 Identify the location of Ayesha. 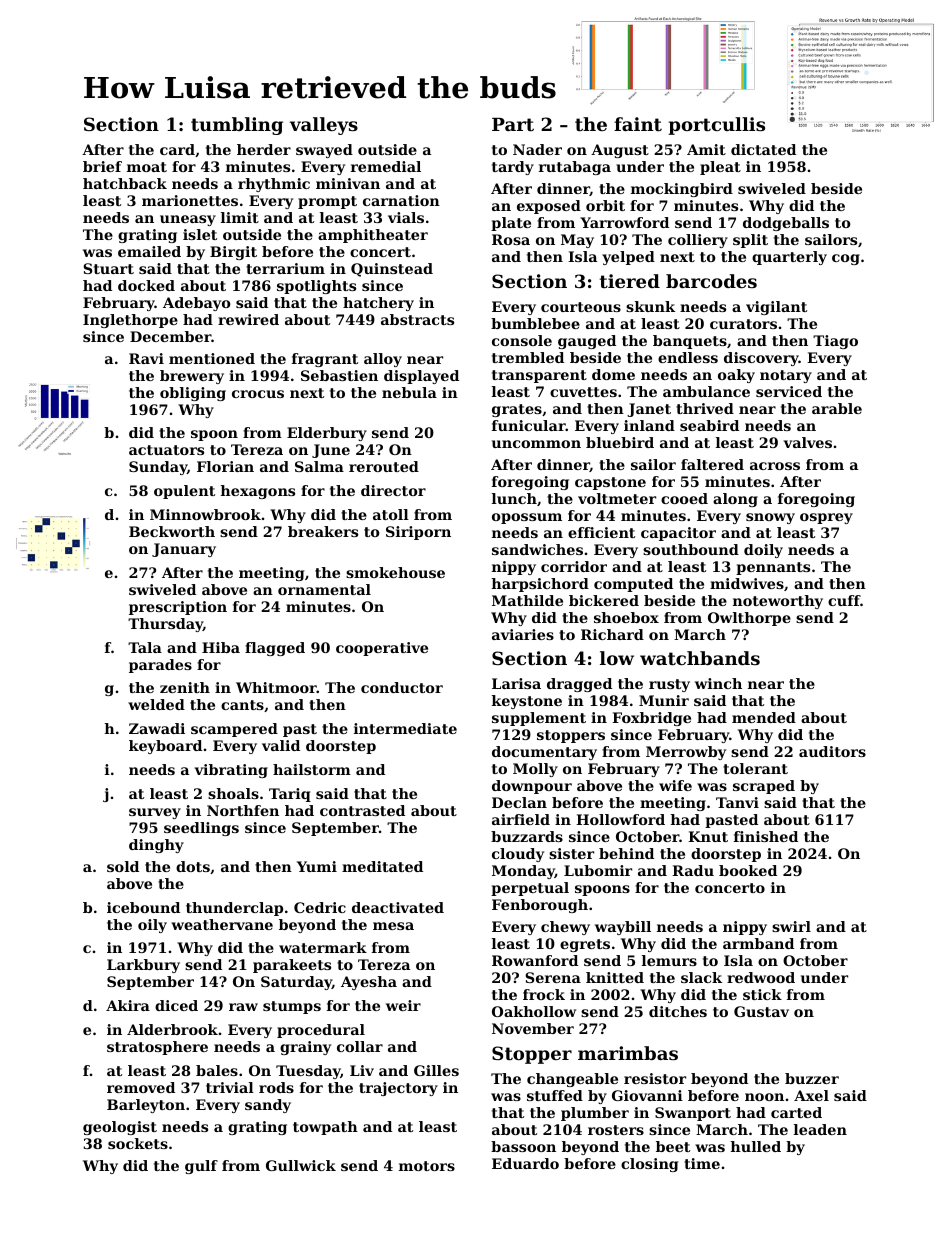
(369, 983).
